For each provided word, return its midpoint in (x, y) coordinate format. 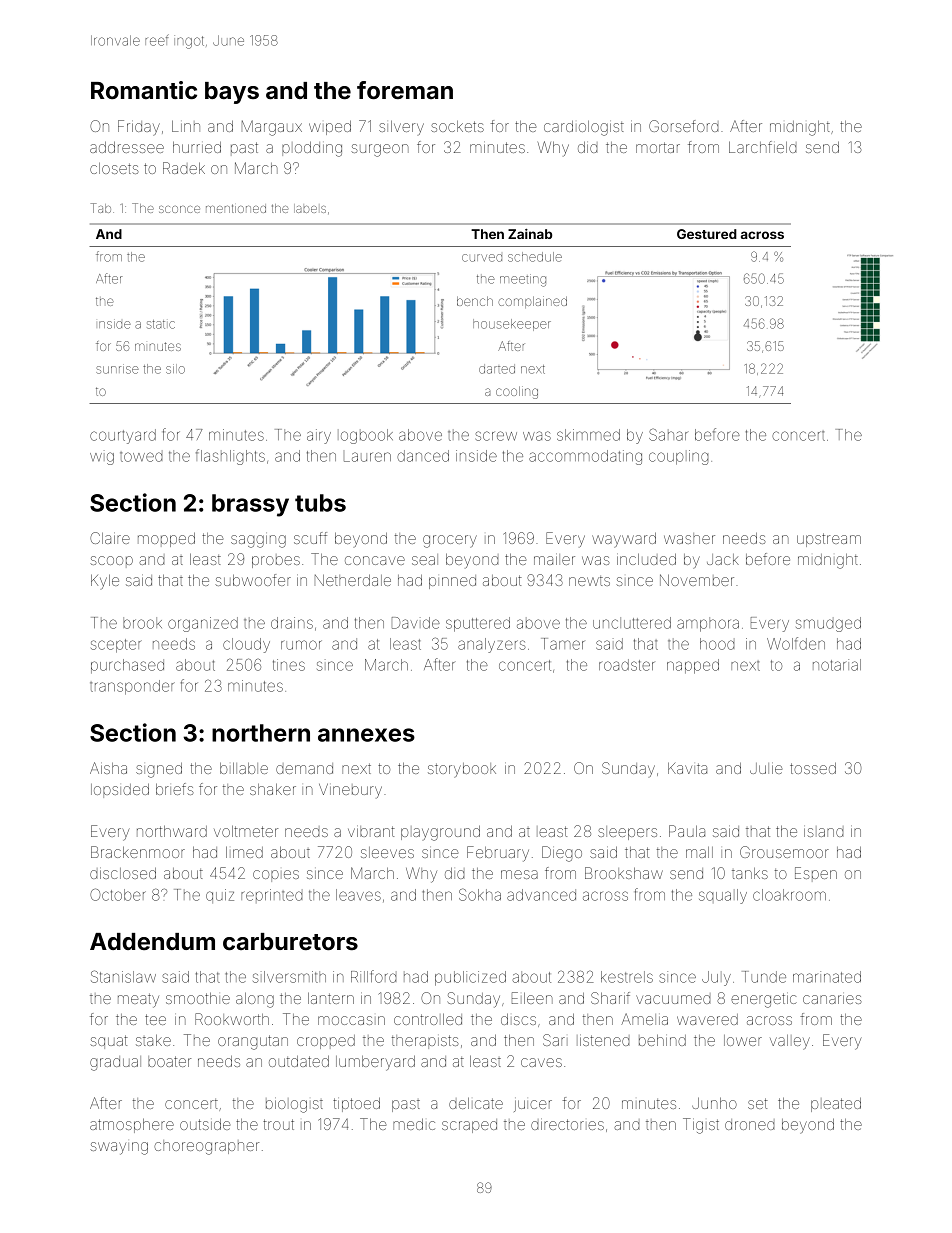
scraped (469, 1126)
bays (232, 93)
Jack (723, 559)
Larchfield (762, 147)
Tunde (764, 977)
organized (203, 624)
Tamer (562, 644)
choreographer (206, 1147)
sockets (457, 126)
